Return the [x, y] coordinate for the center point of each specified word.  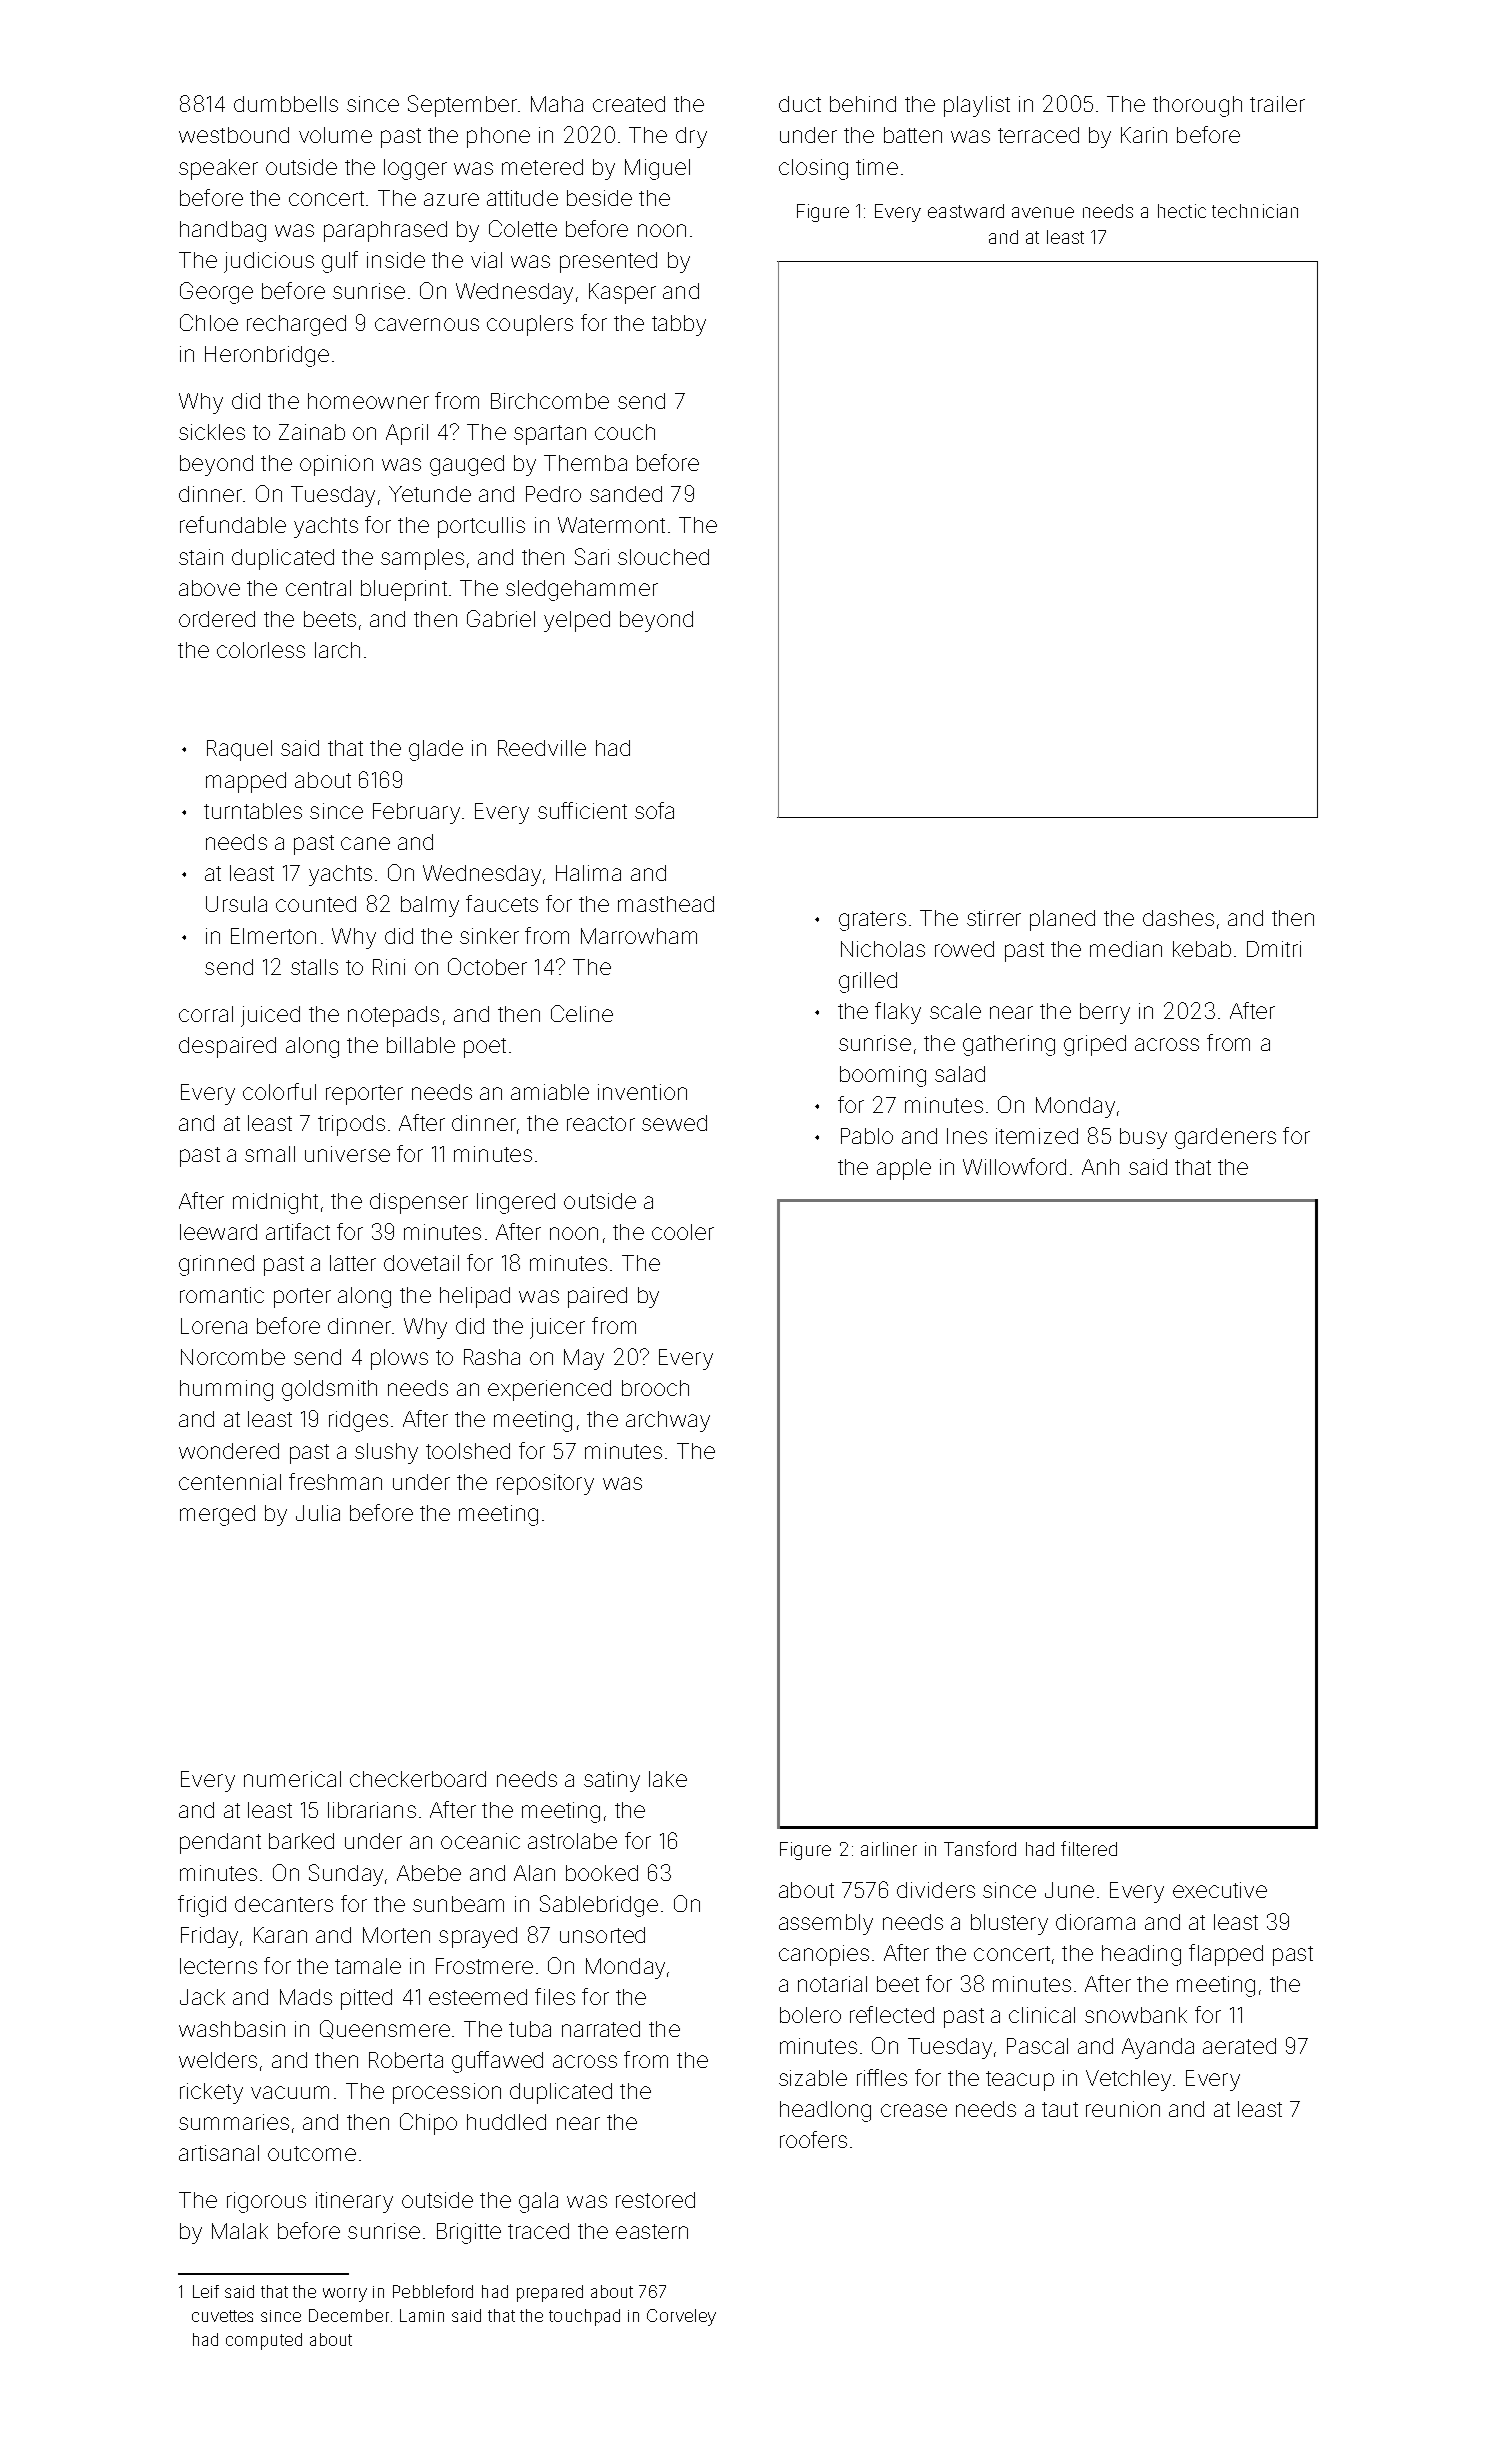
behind [863, 104]
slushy [386, 1453]
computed [264, 2341]
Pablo [867, 1136]
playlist [977, 106]
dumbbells [286, 104]
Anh [1100, 1167]
